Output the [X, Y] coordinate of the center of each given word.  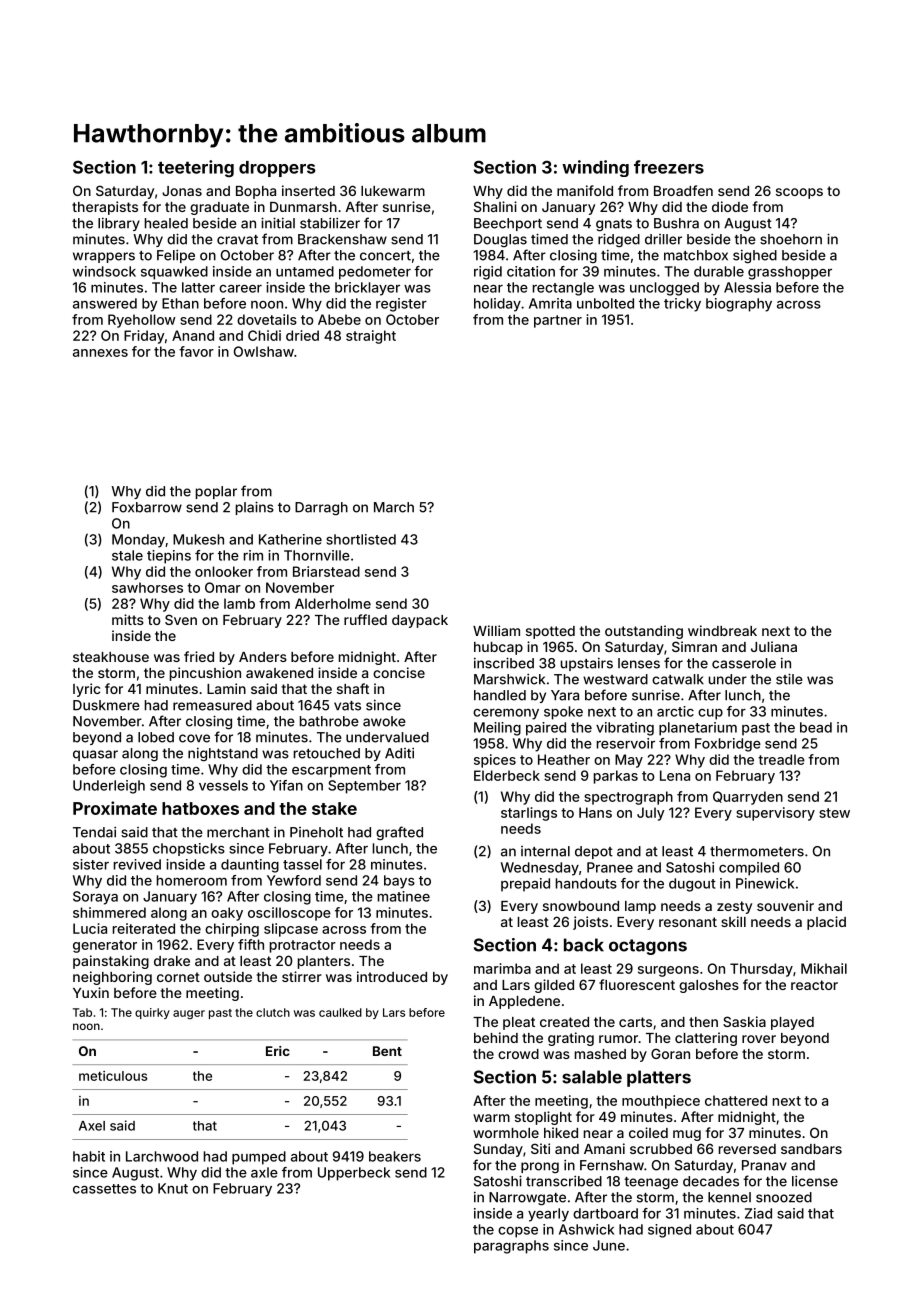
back [584, 945]
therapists [105, 208]
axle [264, 1172]
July [651, 814]
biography [739, 305]
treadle [781, 759]
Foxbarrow [147, 507]
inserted [308, 190]
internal [545, 851]
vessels [223, 785]
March [394, 507]
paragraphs [511, 1247]
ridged [619, 240]
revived [137, 864]
